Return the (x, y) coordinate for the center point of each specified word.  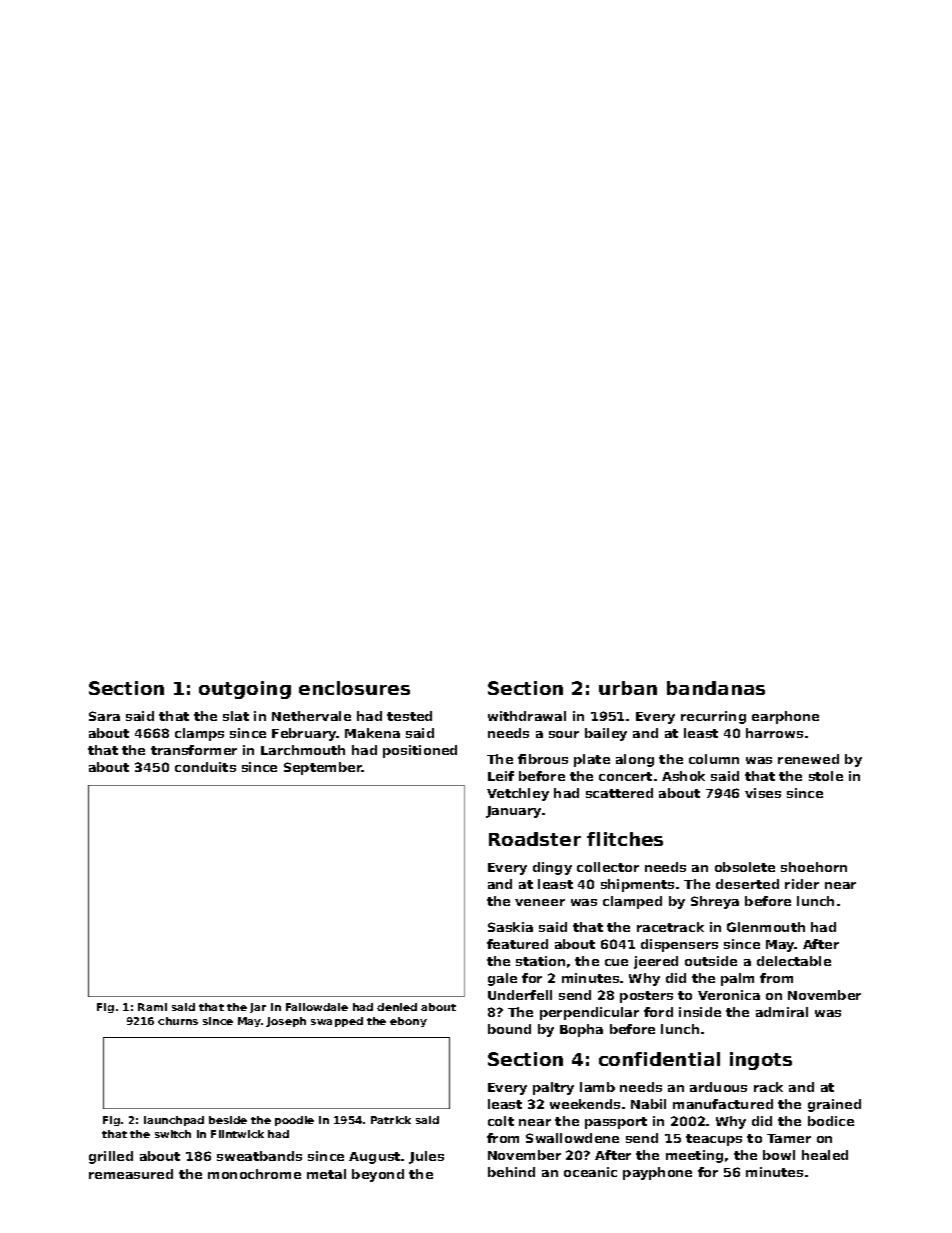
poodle (294, 1121)
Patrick (391, 1120)
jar (258, 1008)
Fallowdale (317, 1007)
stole (826, 776)
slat (236, 716)
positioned (420, 751)
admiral (782, 1012)
